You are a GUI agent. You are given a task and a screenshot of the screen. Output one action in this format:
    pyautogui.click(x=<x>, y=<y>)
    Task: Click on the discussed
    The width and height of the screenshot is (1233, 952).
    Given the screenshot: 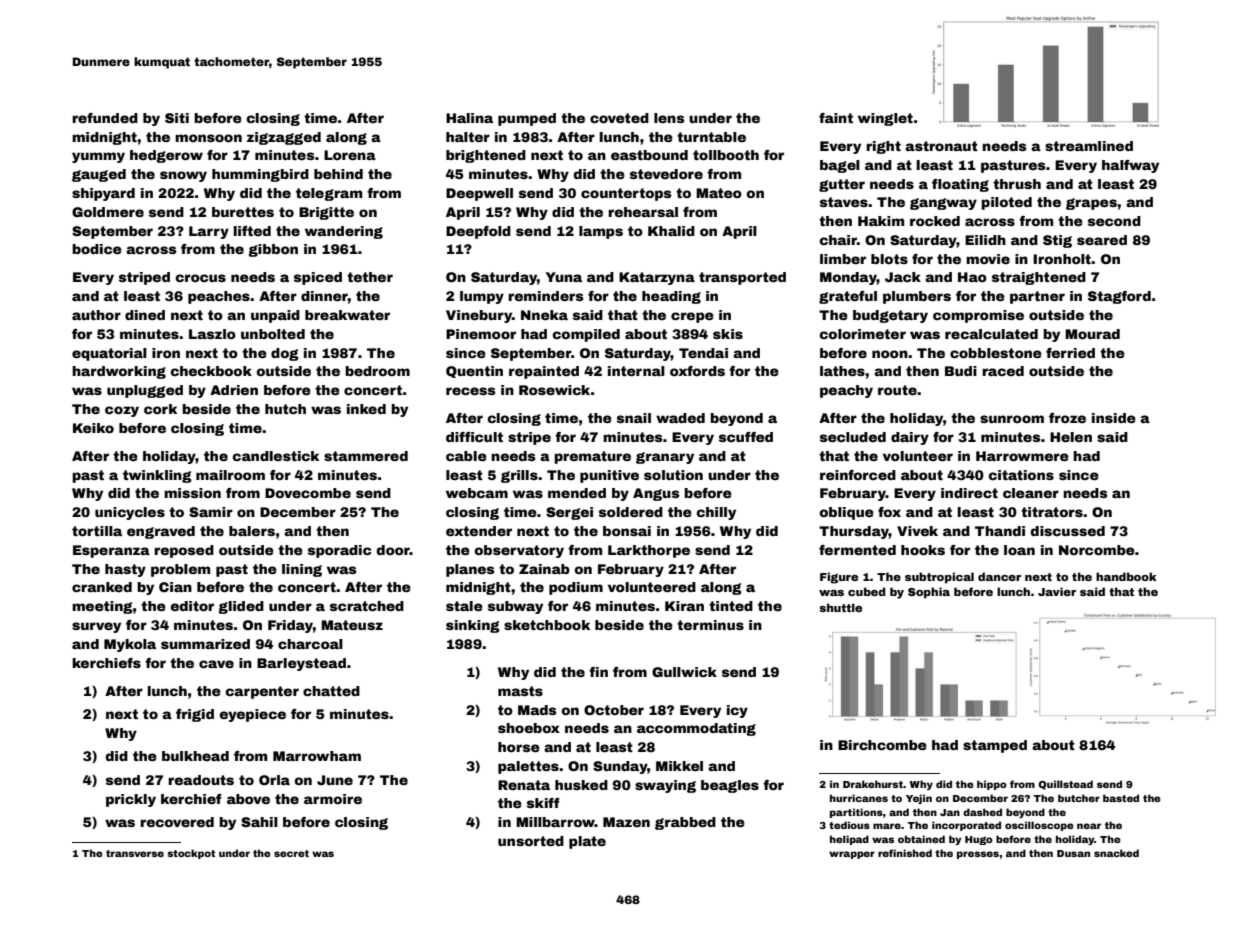 What is the action you would take?
    pyautogui.click(x=1067, y=531)
